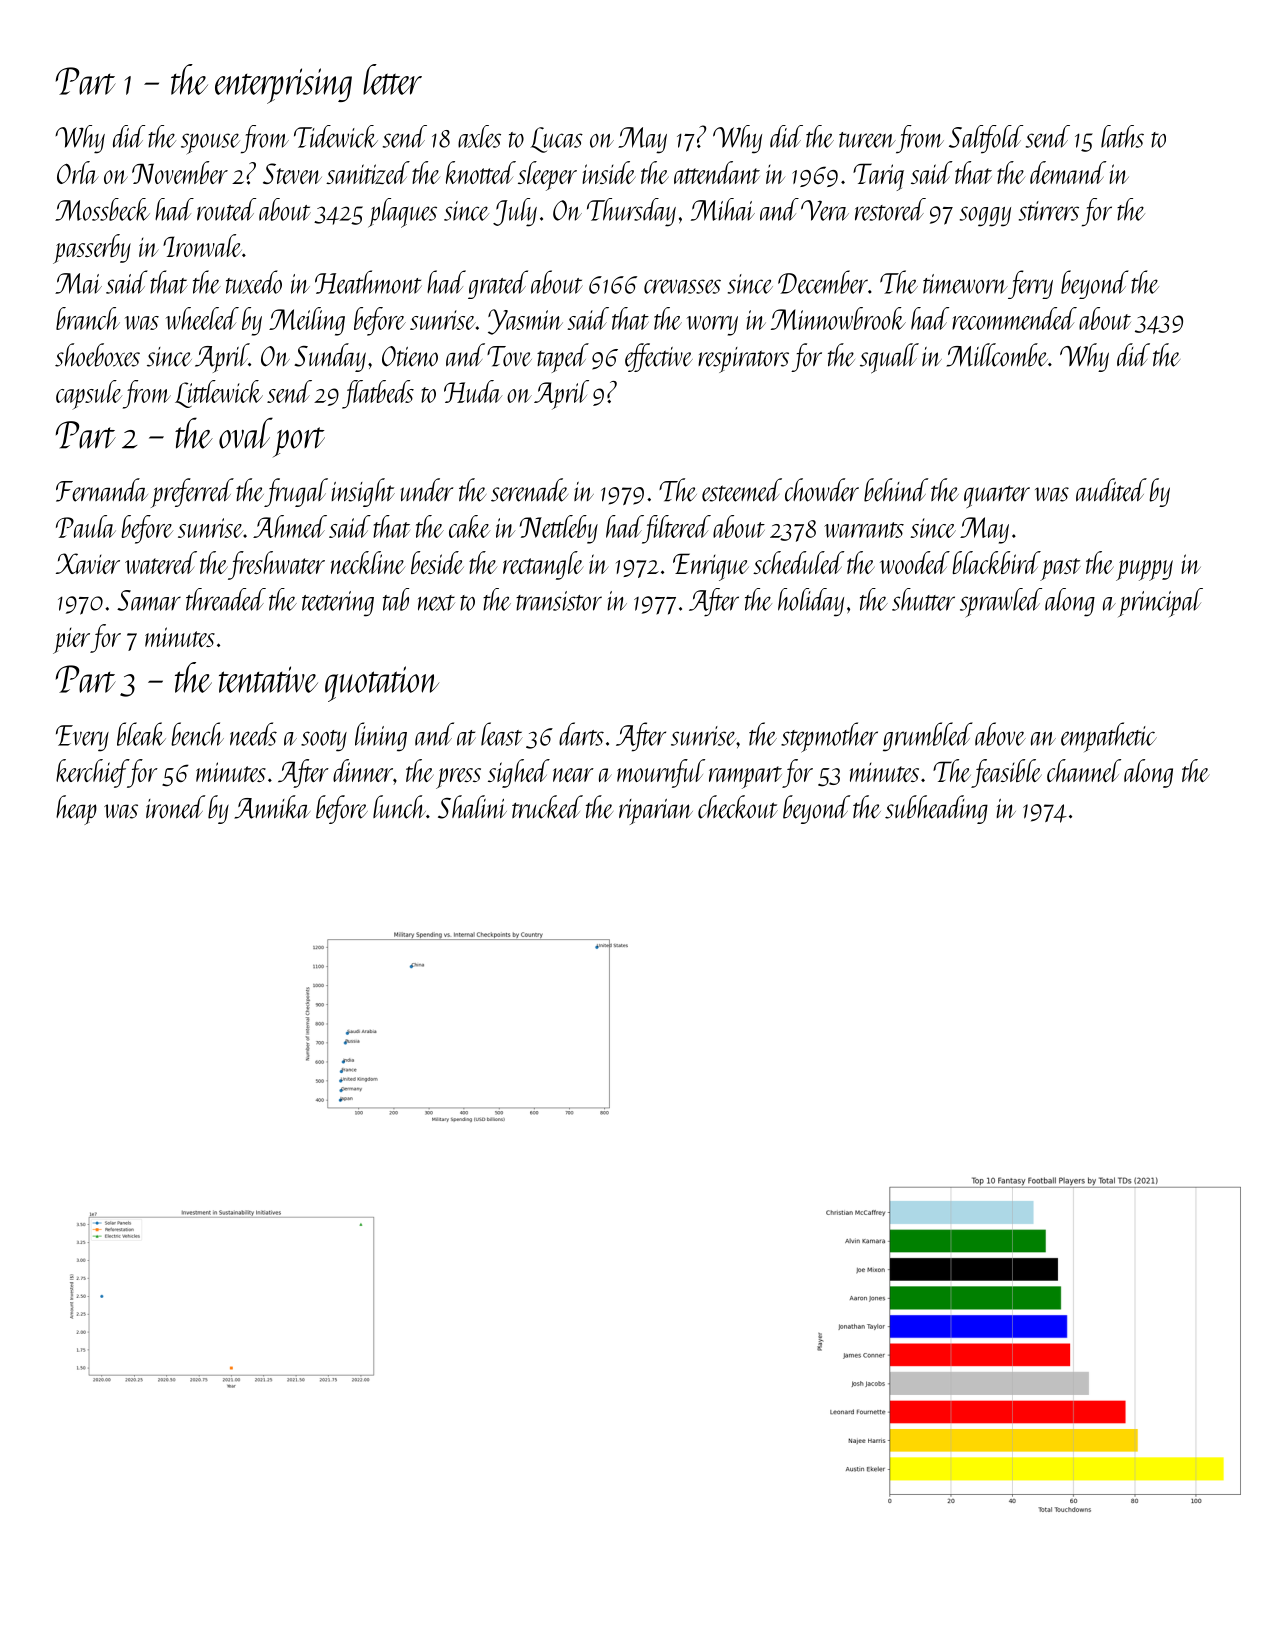 The image size is (1271, 1645). I want to click on quotation, so click(382, 684).
